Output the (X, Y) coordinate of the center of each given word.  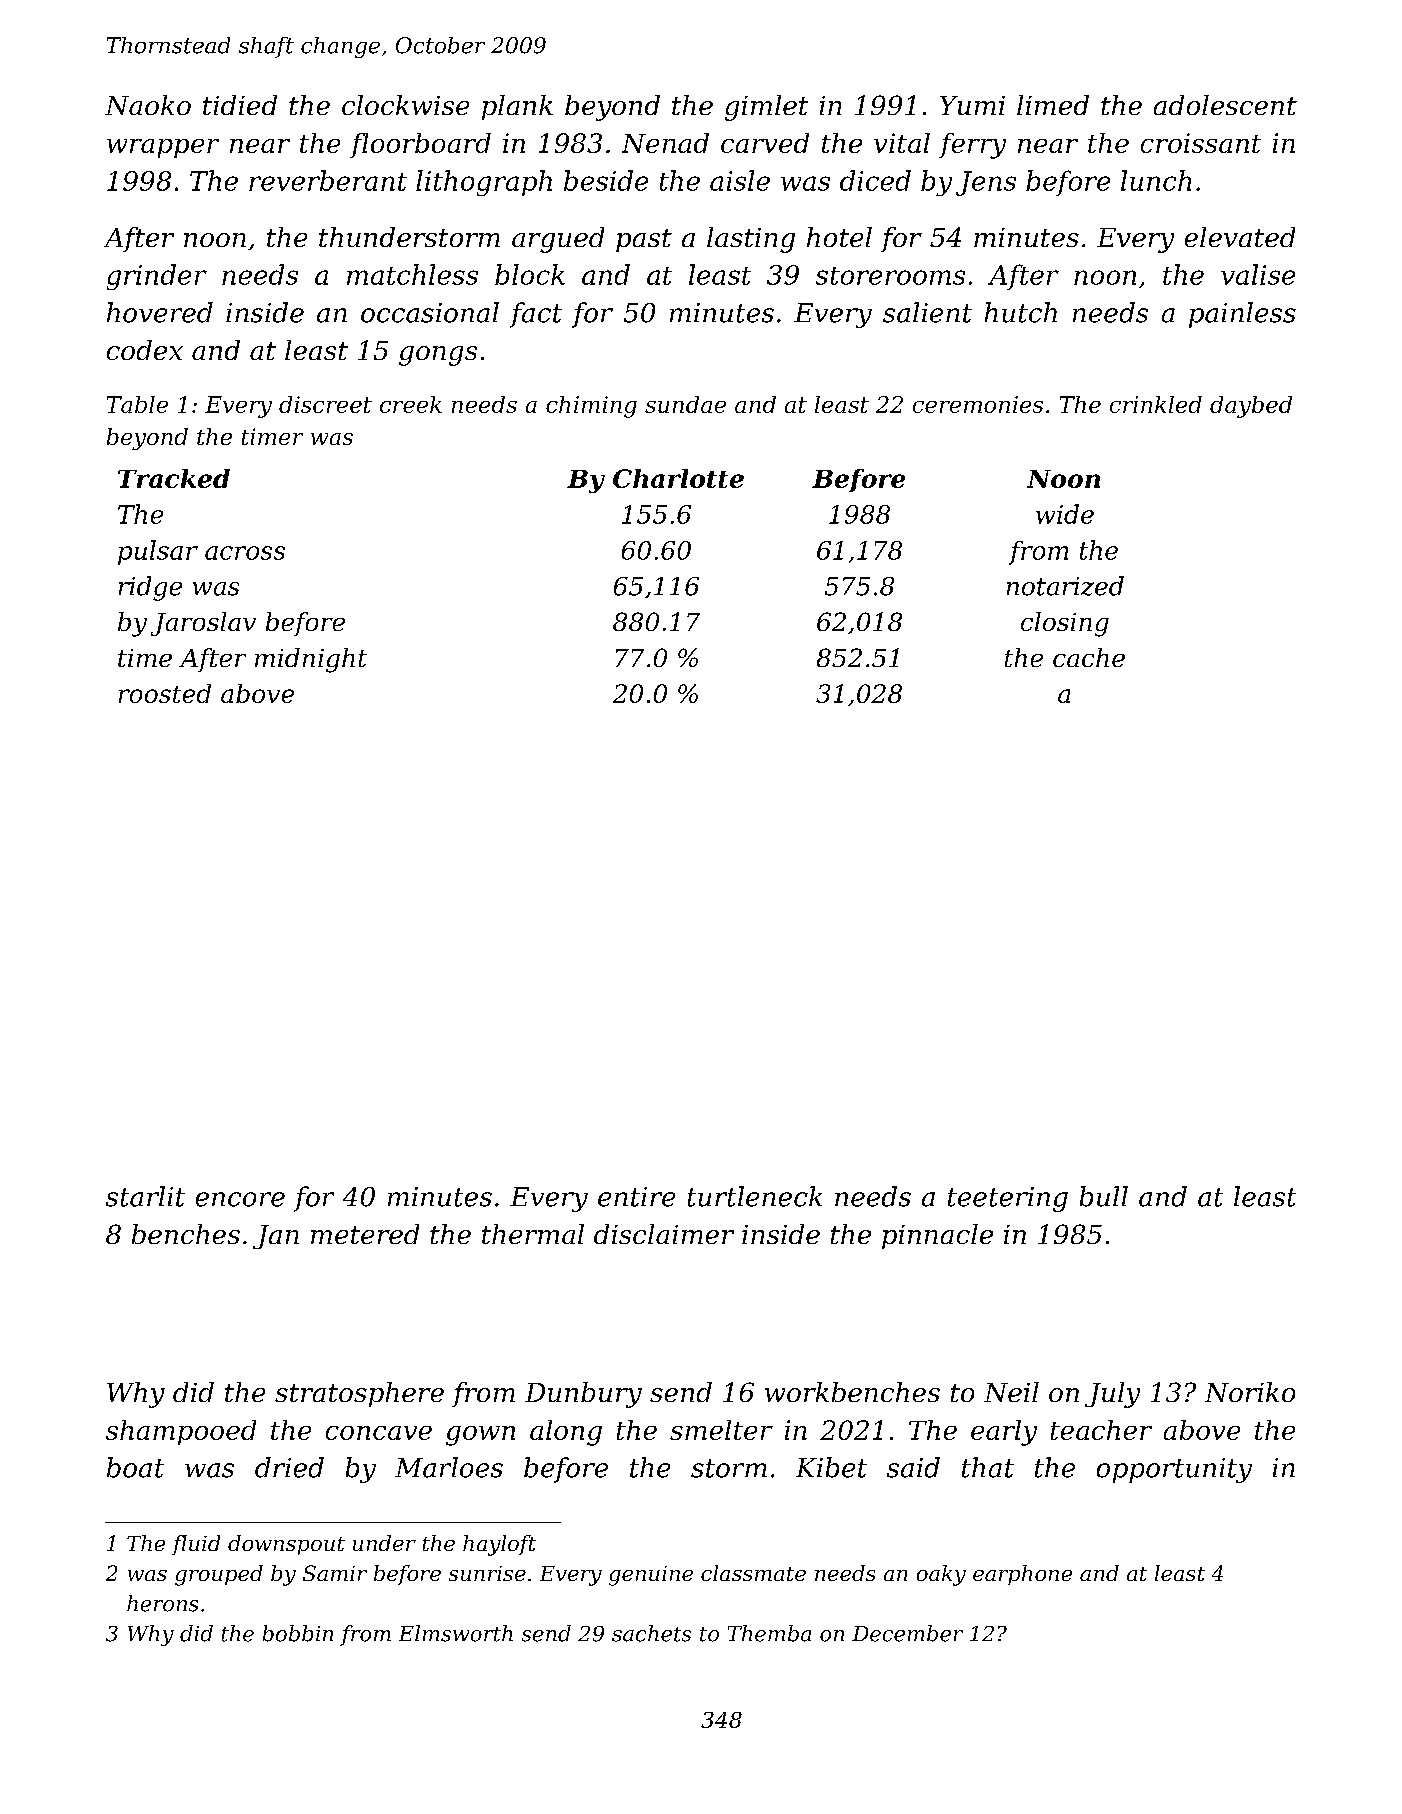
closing (1065, 624)
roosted (165, 693)
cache (1089, 657)
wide (1065, 514)
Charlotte (678, 478)
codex (145, 350)
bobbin (298, 1633)
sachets (651, 1633)
